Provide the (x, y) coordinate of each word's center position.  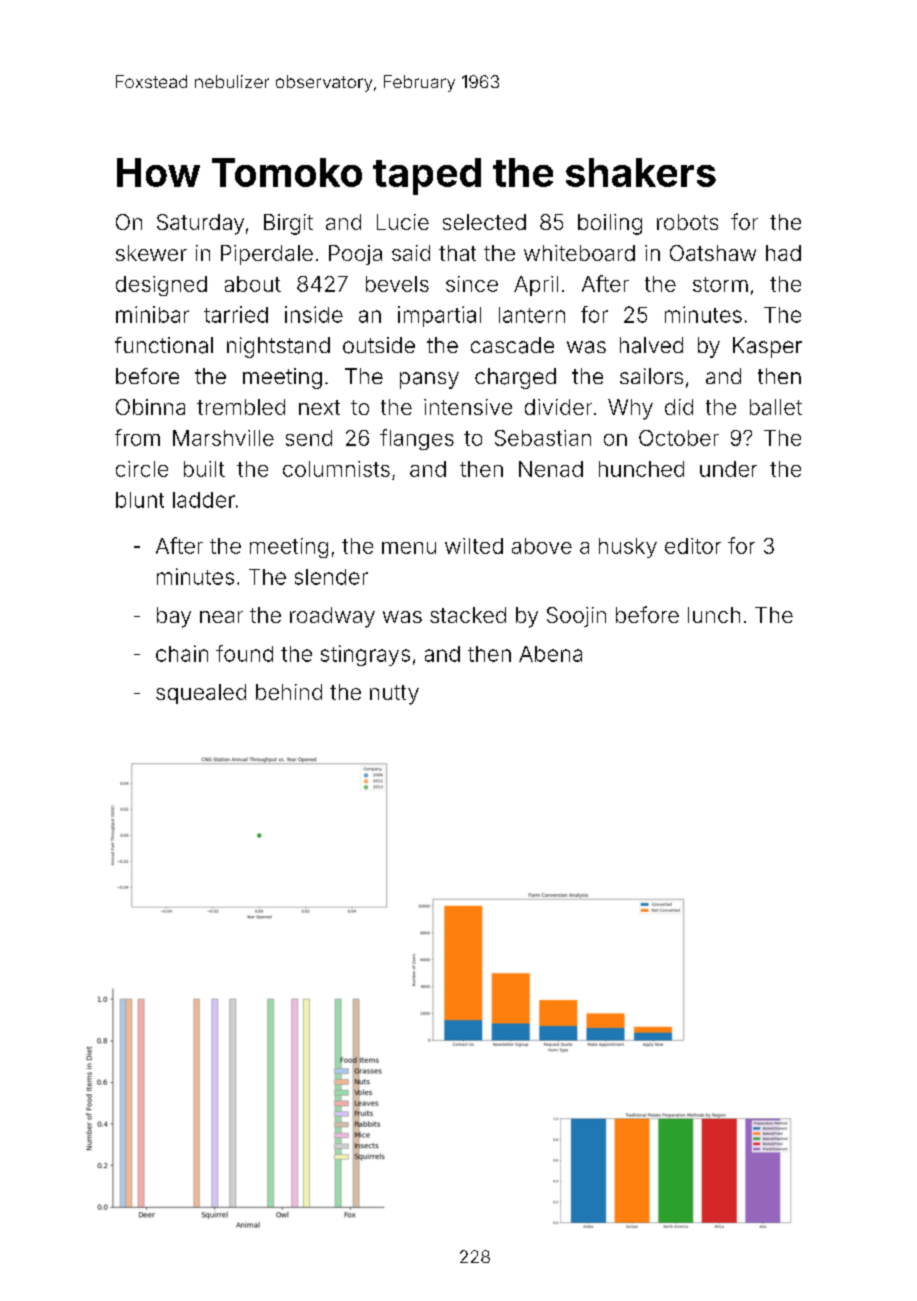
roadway (332, 617)
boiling (610, 224)
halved (651, 345)
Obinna (150, 407)
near (221, 617)
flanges (417, 439)
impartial (439, 316)
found (244, 653)
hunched (641, 469)
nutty (394, 695)
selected (484, 222)
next (319, 407)
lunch (714, 615)
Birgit (288, 224)
